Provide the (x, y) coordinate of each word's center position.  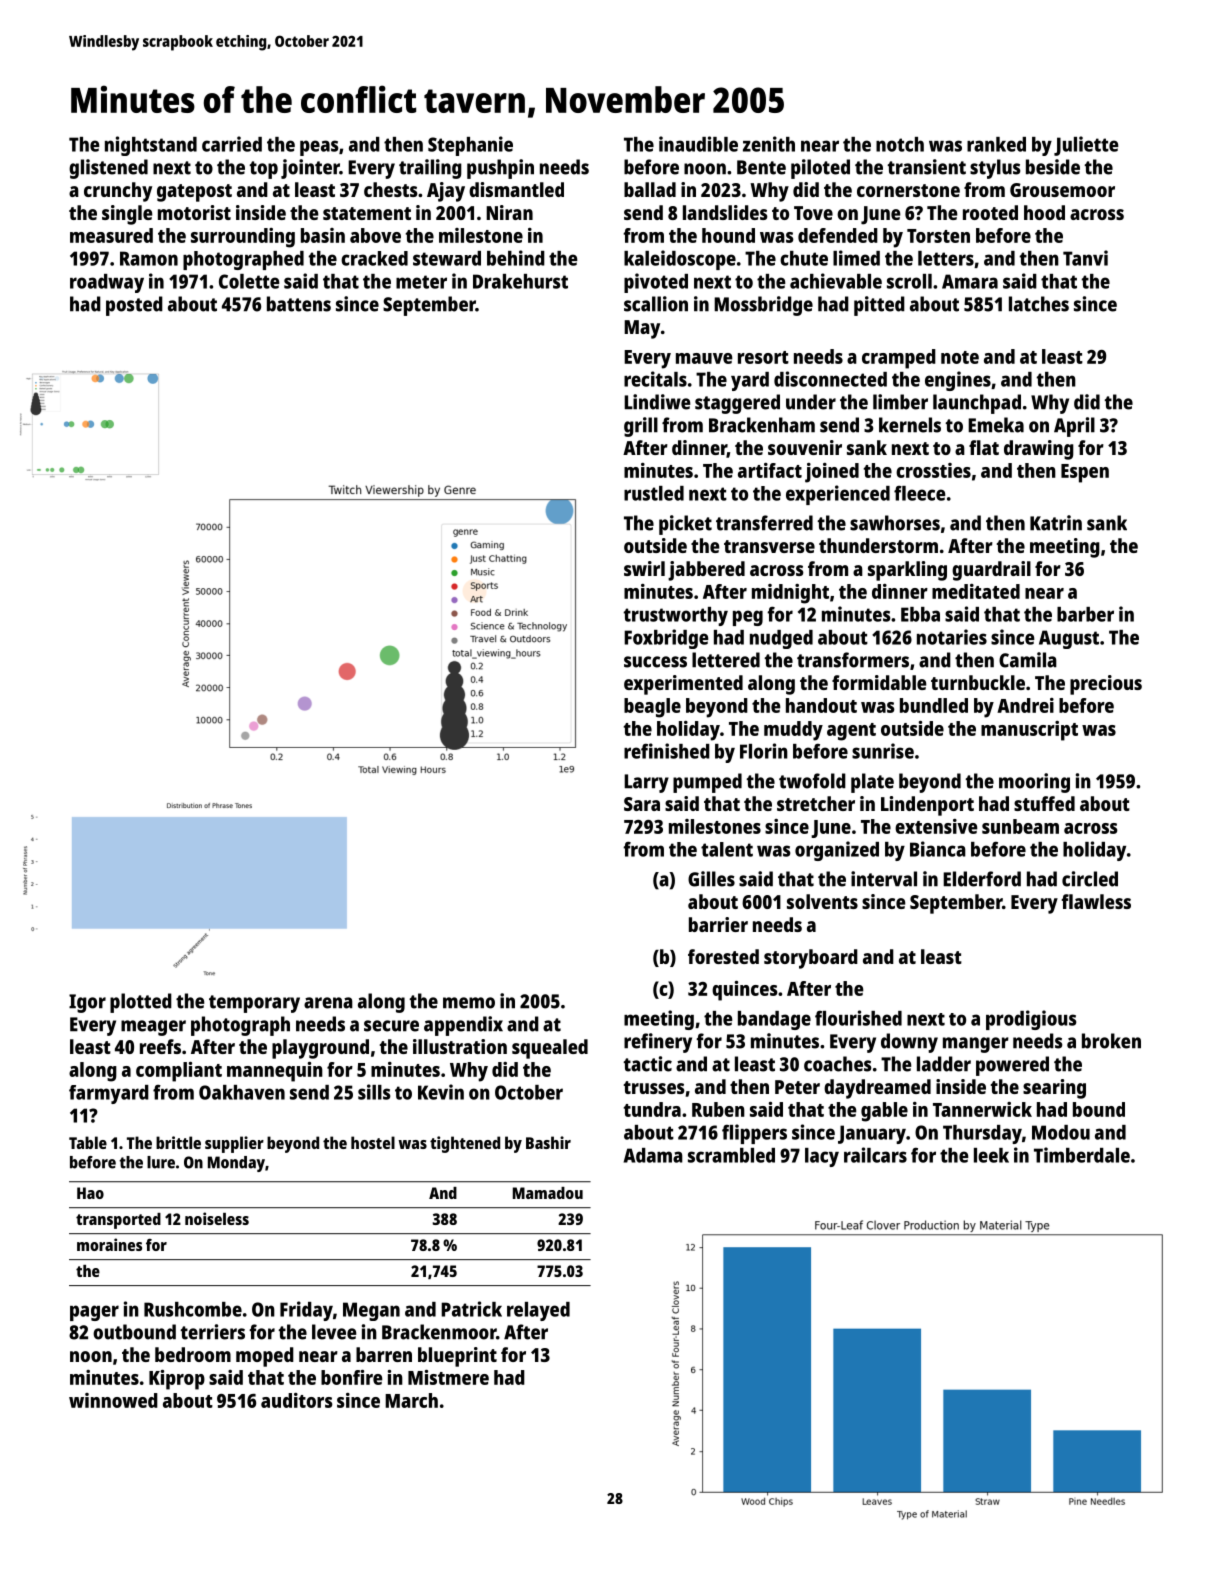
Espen (1085, 473)
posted (134, 306)
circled (1090, 879)
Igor (87, 1003)
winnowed (113, 1400)
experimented (683, 685)
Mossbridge (763, 306)
